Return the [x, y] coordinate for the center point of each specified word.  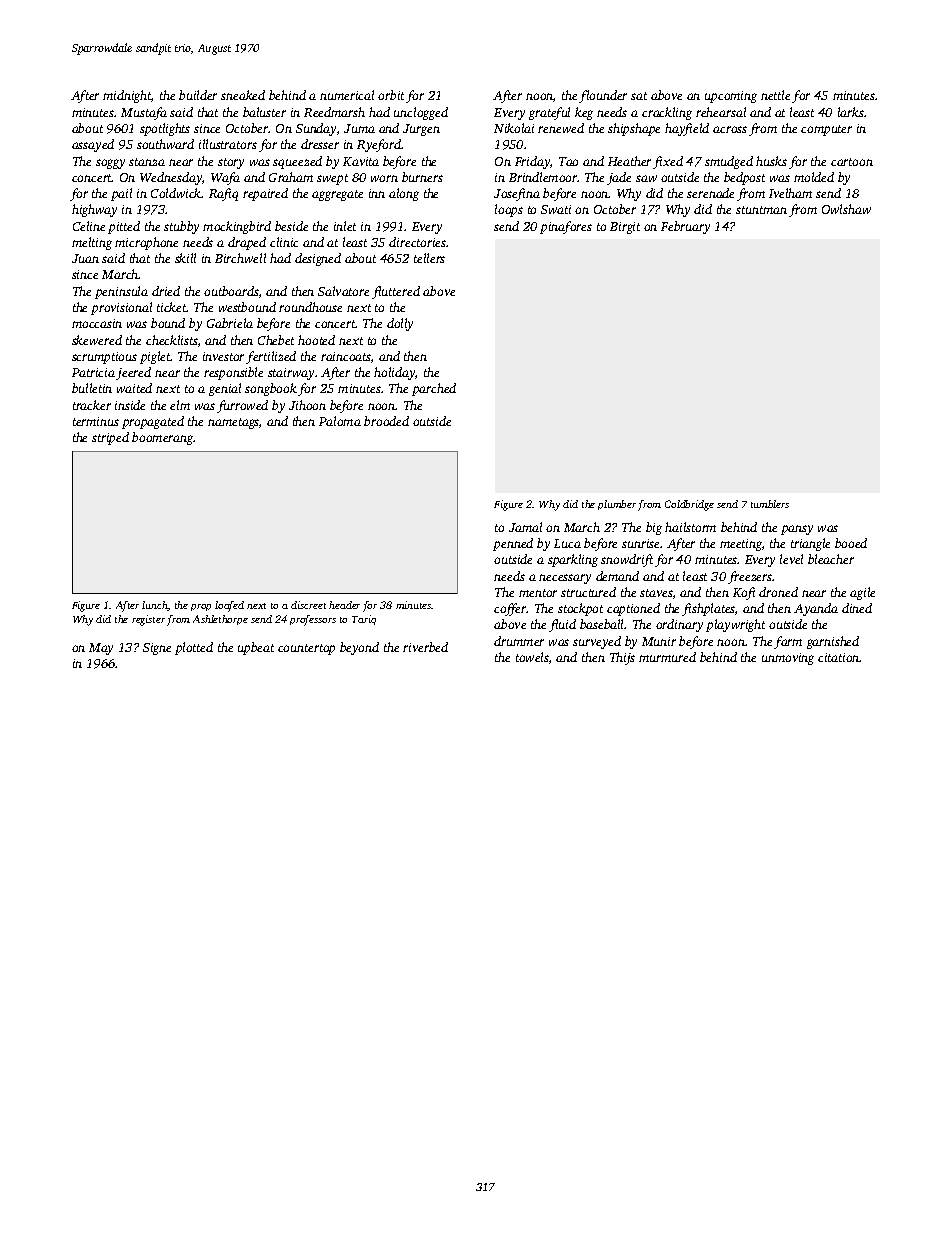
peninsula [121, 292]
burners [422, 177]
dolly [400, 324]
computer [826, 130]
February [685, 227]
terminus [96, 421]
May [101, 649]
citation [839, 657]
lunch [155, 606]
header [344, 605]
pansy [797, 530]
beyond [359, 648]
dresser [320, 144]
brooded [386, 421]
